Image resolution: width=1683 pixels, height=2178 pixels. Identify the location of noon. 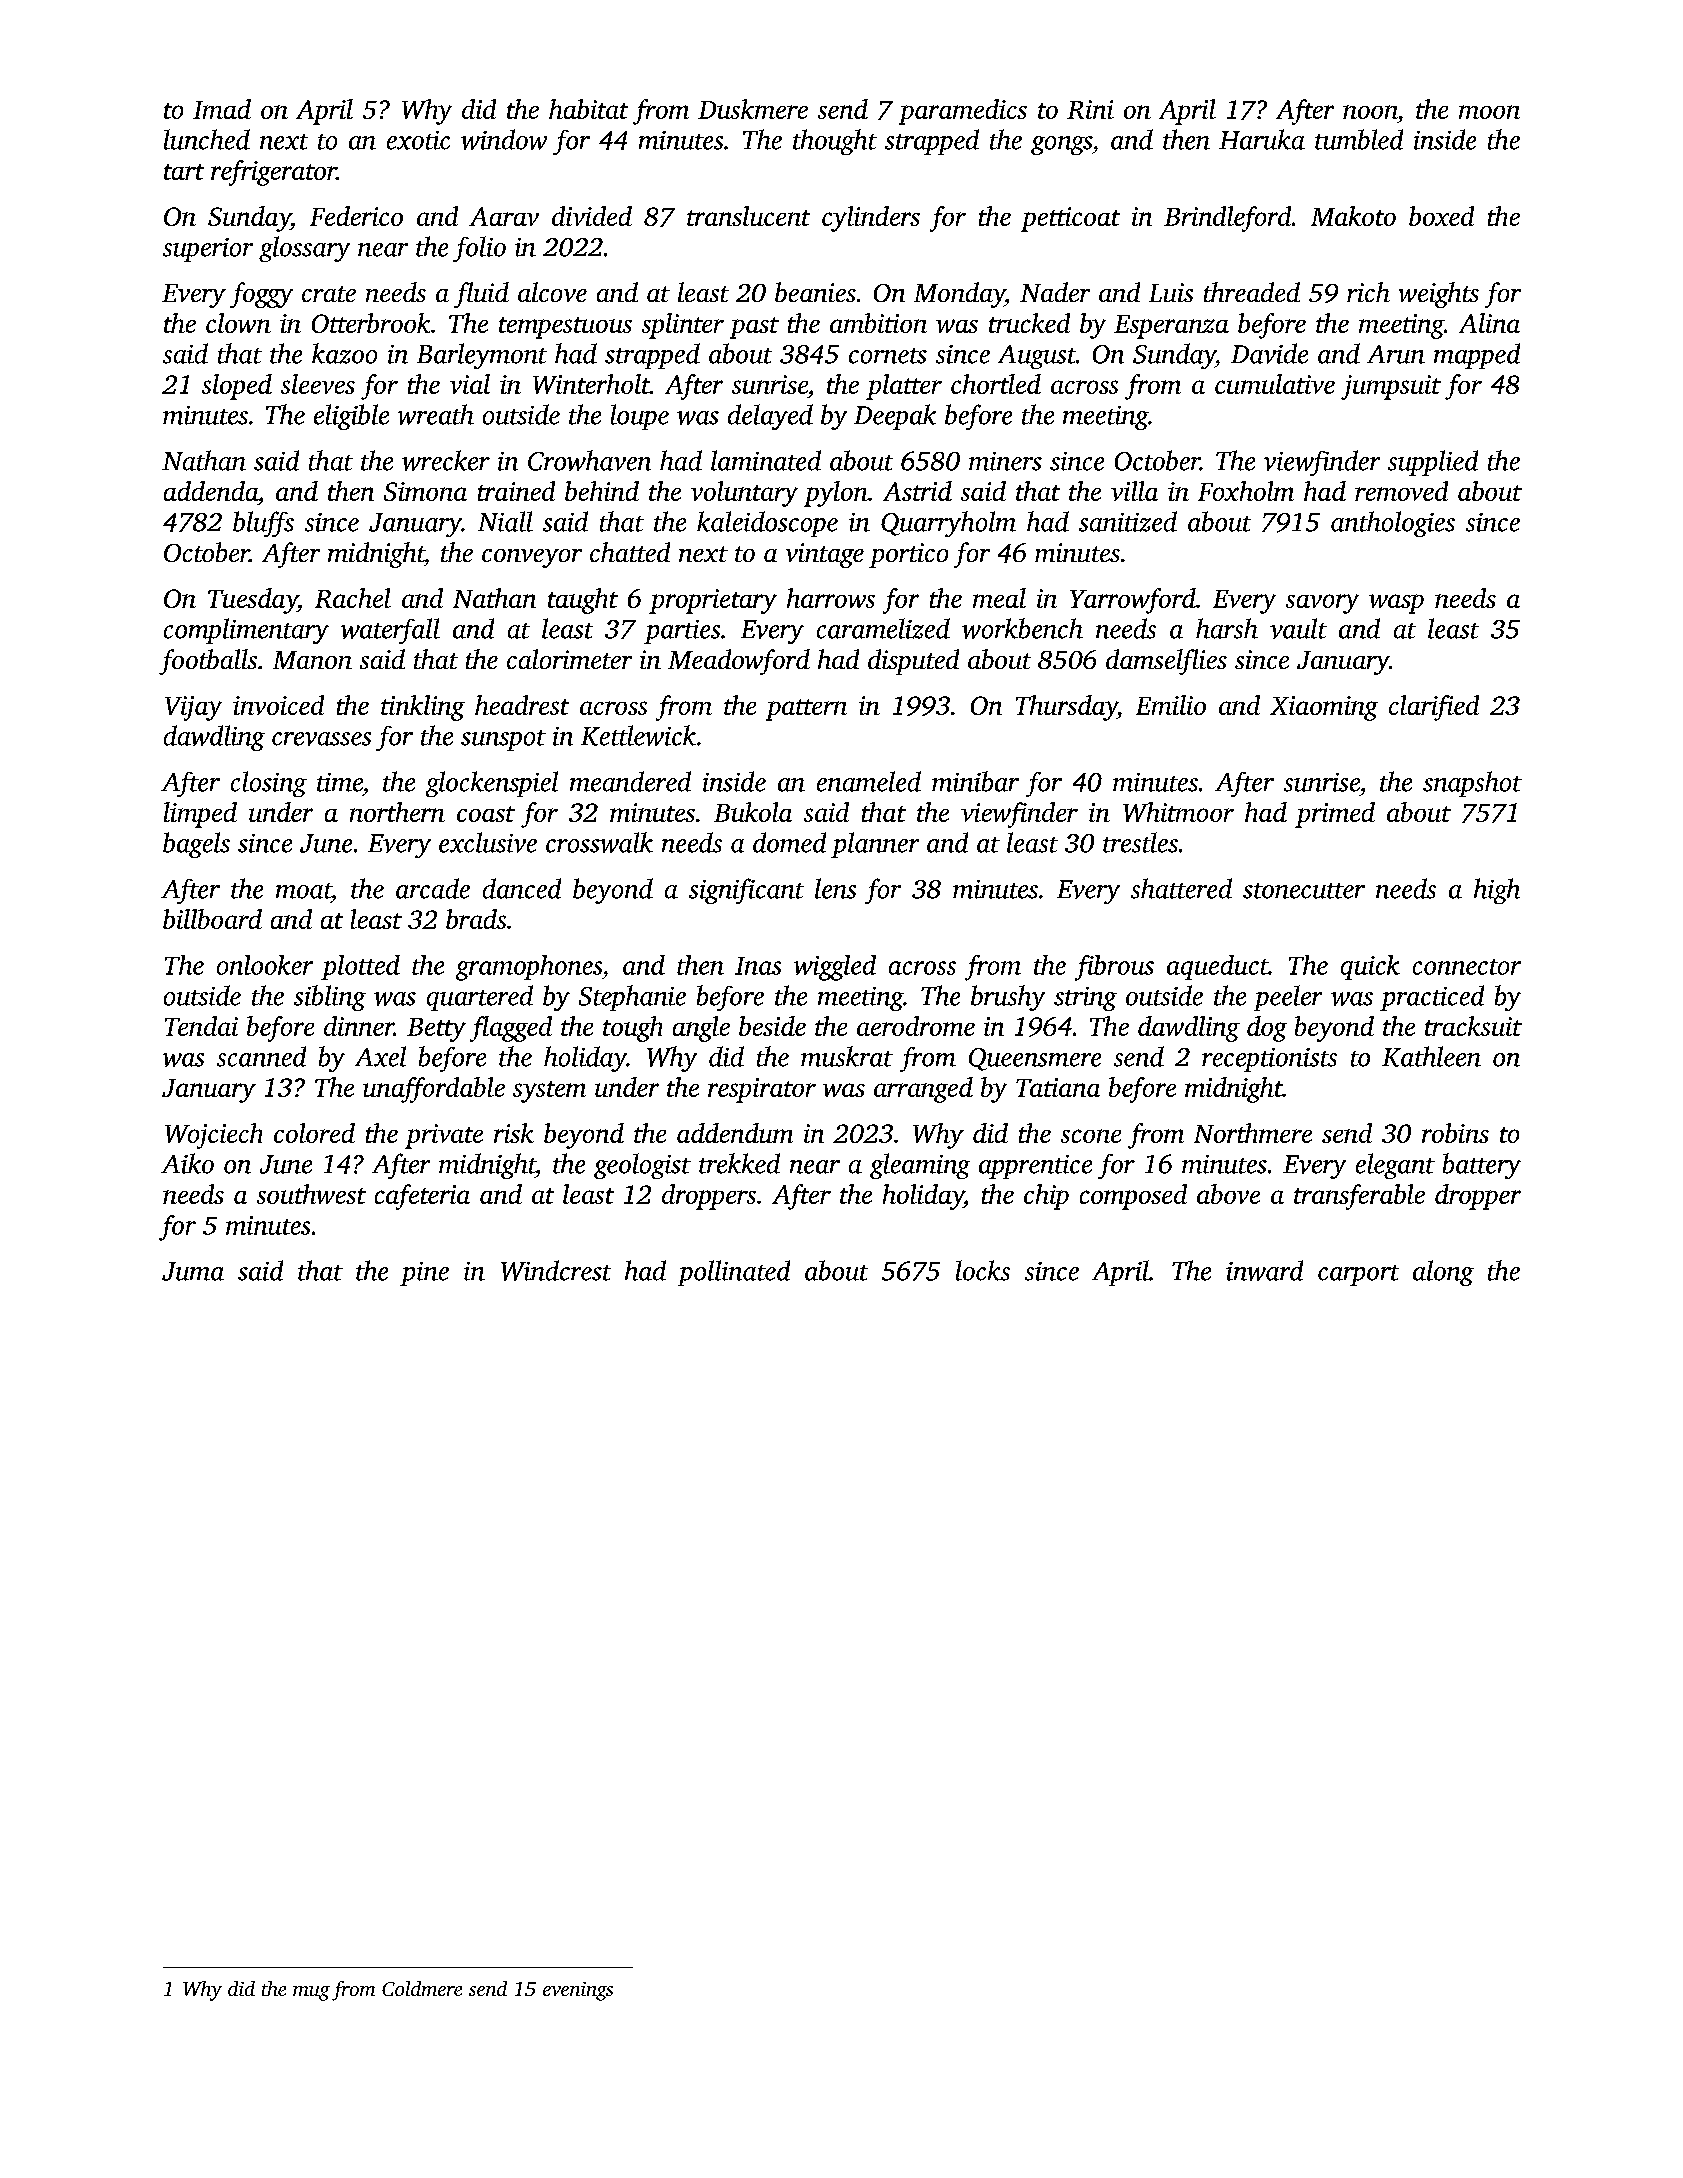
(1370, 112).
